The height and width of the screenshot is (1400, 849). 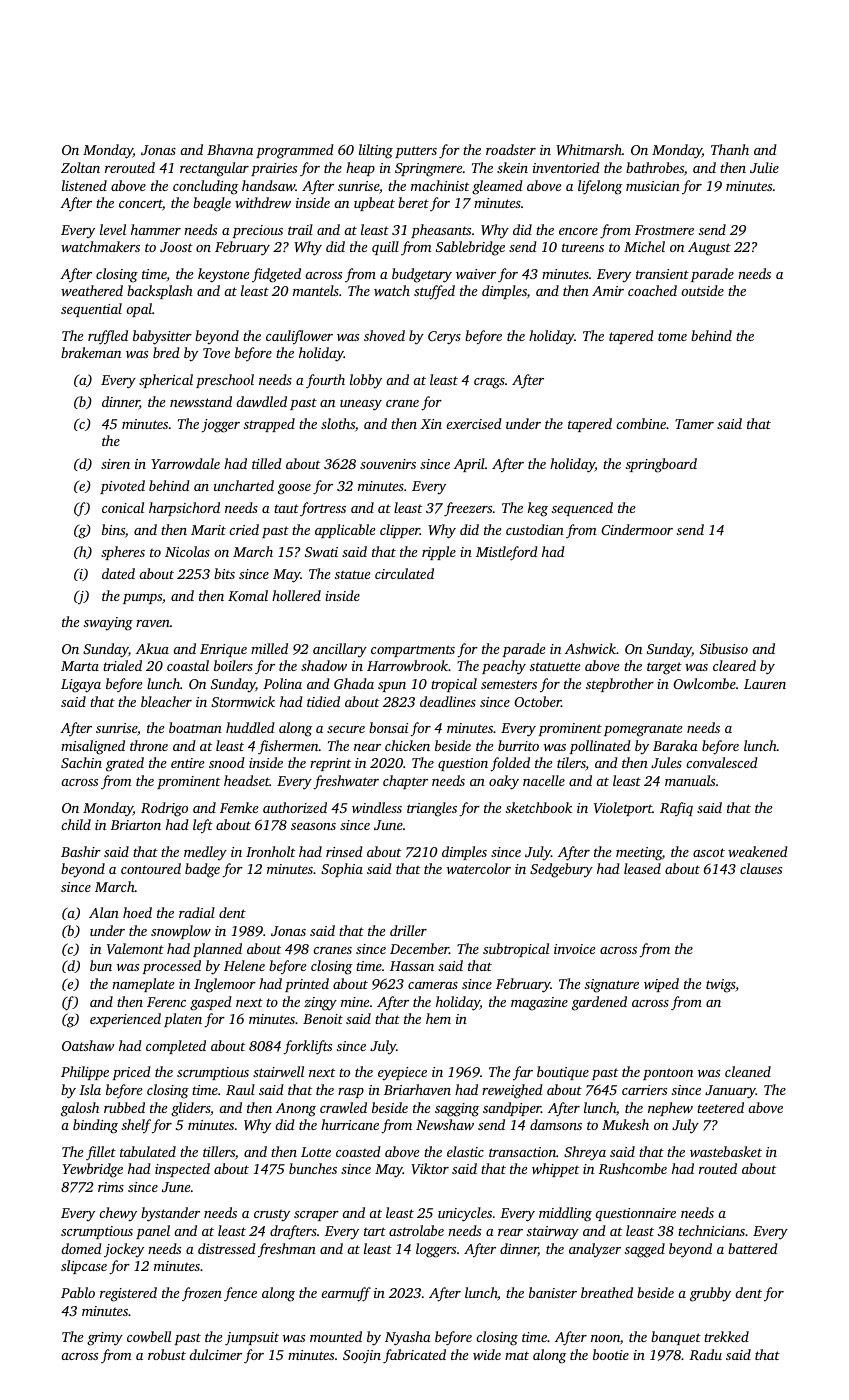 What do you see at coordinates (661, 465) in the screenshot?
I see `springboard` at bounding box center [661, 465].
